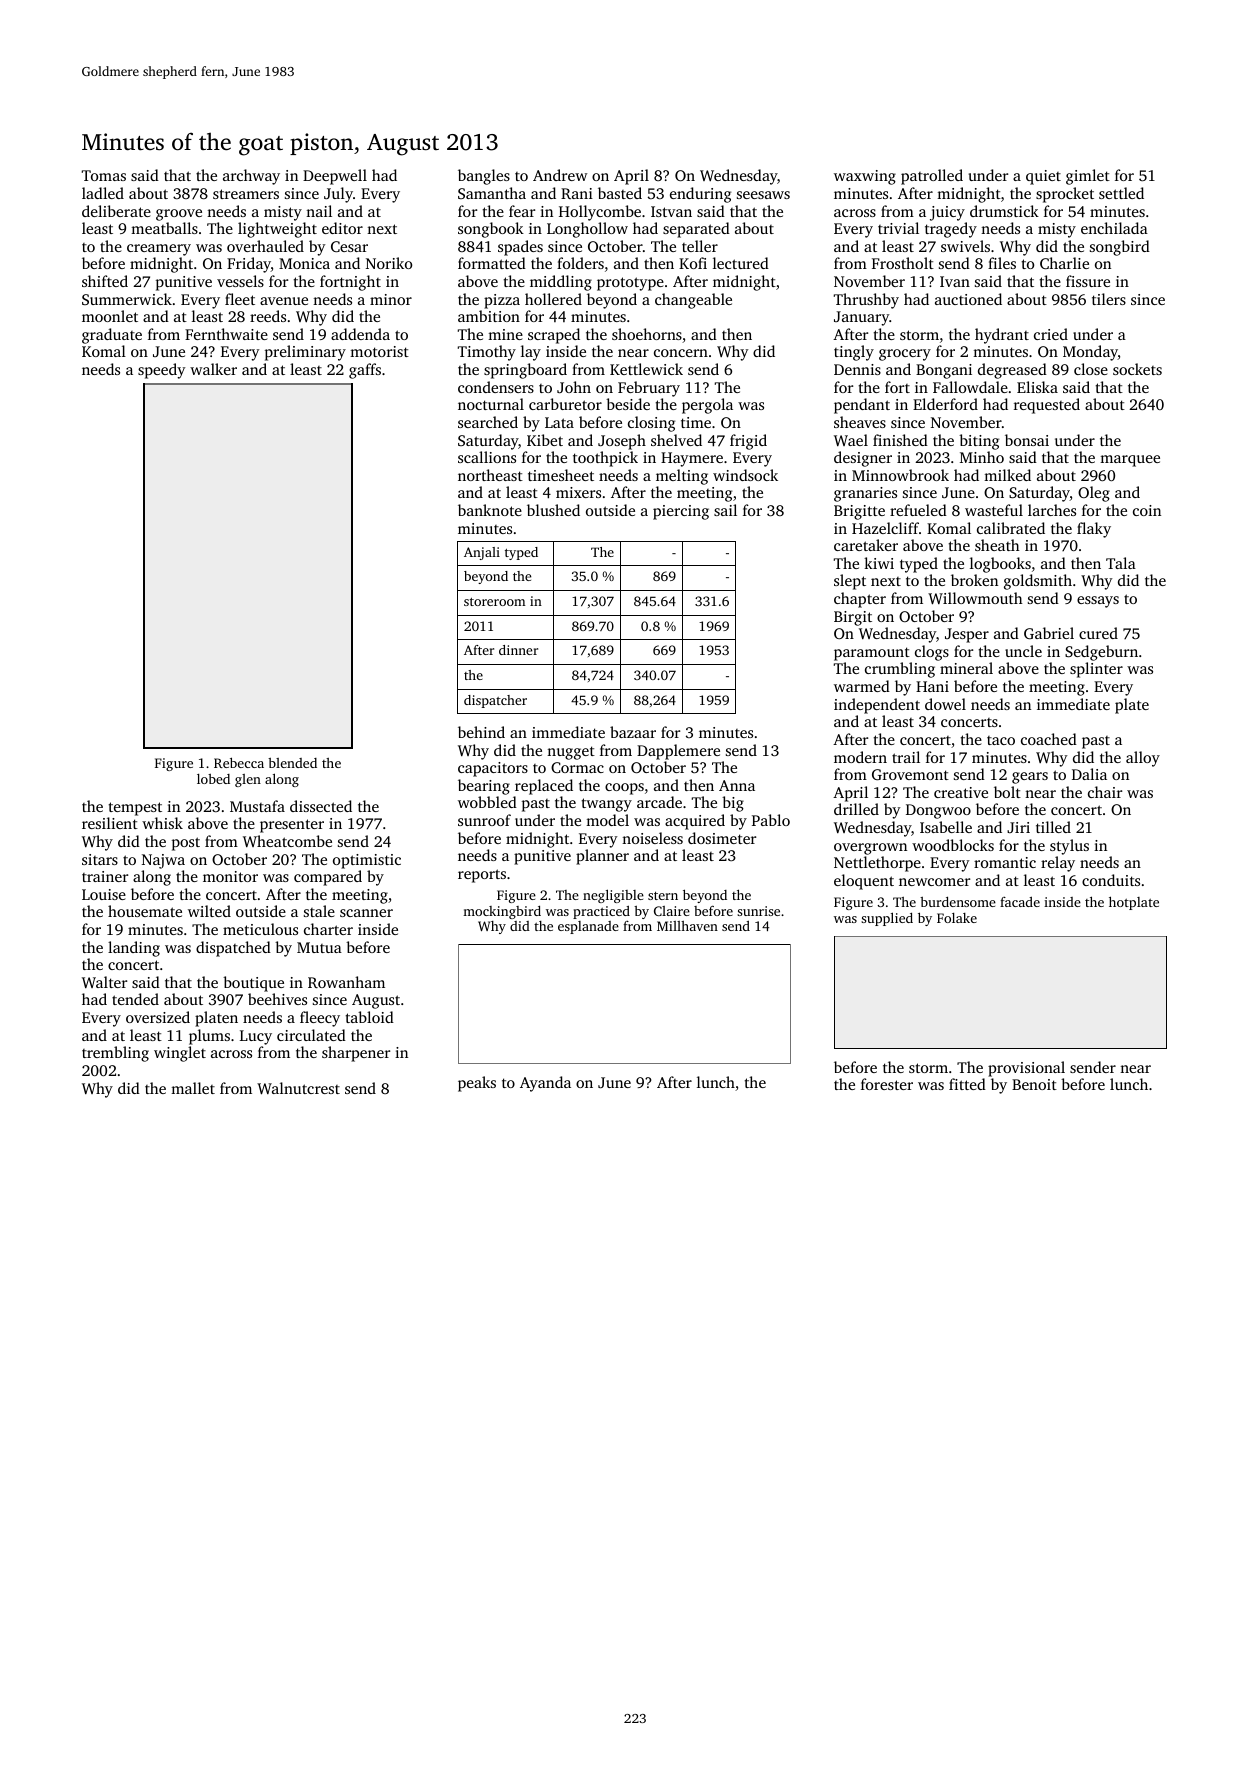 This screenshot has height=1765, width=1248. What do you see at coordinates (304, 263) in the screenshot?
I see `Monica` at bounding box center [304, 263].
